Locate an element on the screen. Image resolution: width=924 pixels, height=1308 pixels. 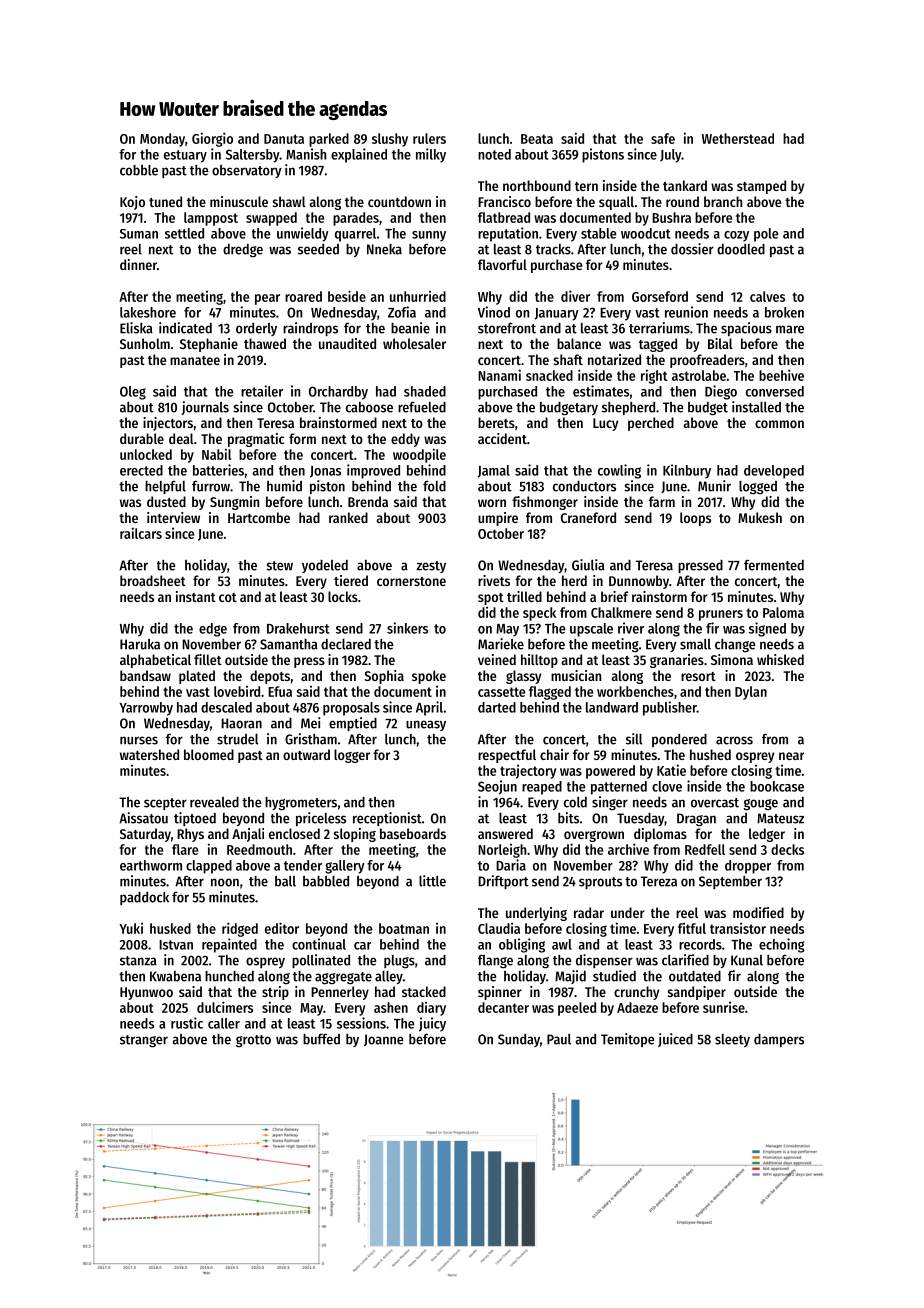
installed is located at coordinates (756, 407).
